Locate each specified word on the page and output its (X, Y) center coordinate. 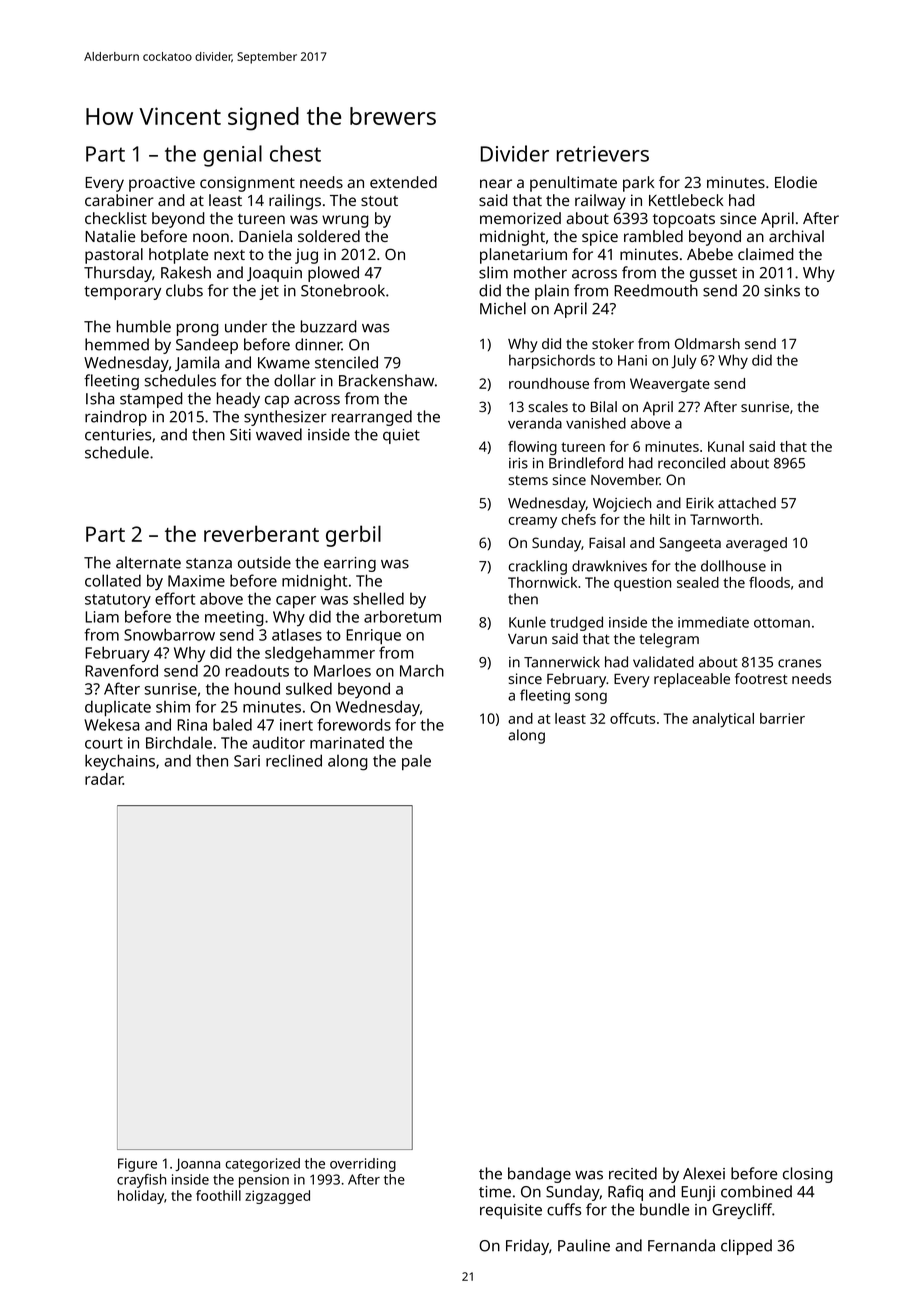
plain (552, 292)
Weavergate (670, 385)
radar (104, 779)
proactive (162, 184)
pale (416, 762)
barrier (782, 718)
